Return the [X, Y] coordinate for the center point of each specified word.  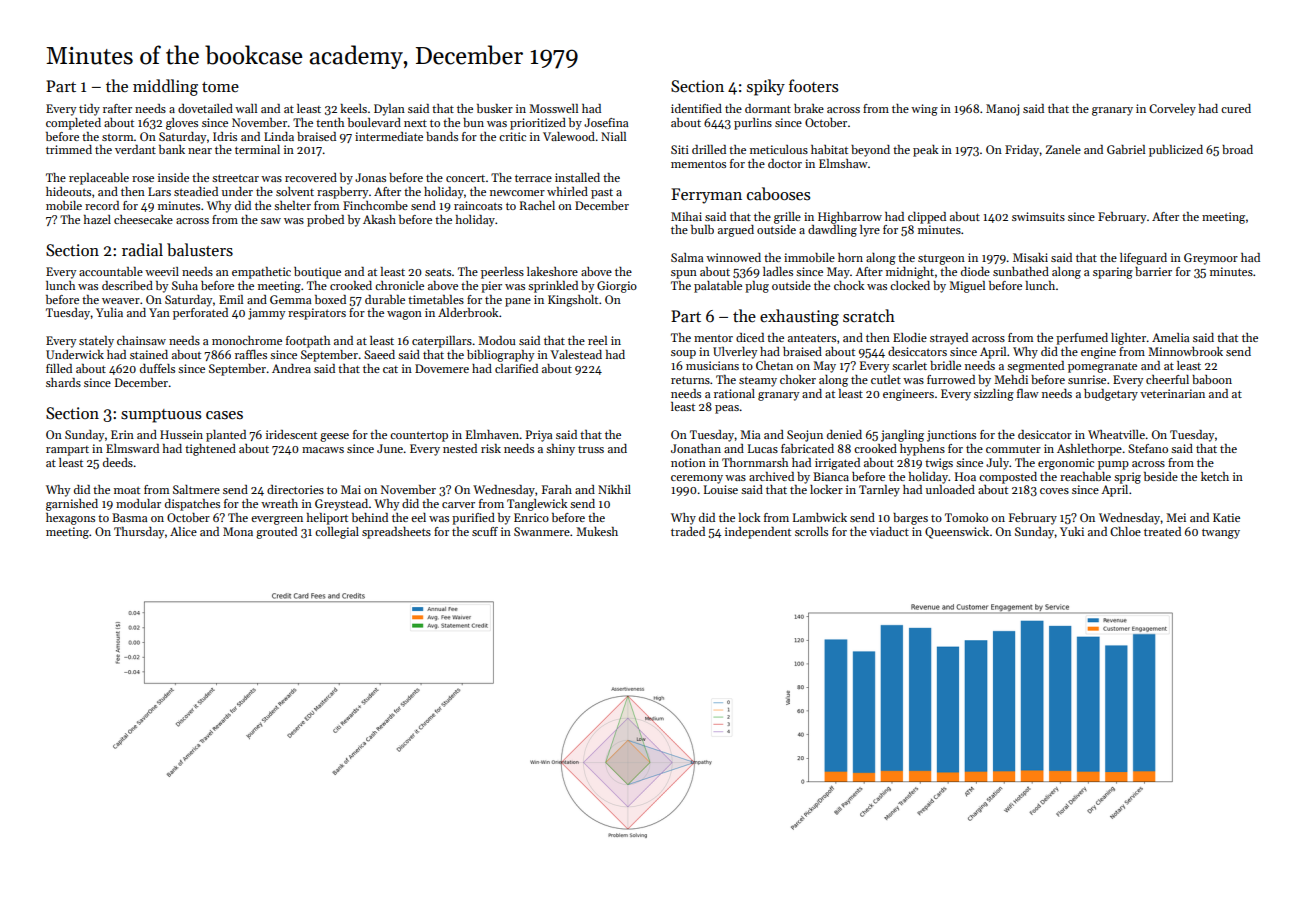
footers [813, 85]
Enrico [531, 517]
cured [1236, 108]
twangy [1221, 533]
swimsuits [1038, 216]
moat [127, 490]
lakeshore [552, 271]
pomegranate [1102, 367]
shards [63, 382]
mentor [713, 338]
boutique [317, 273]
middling [165, 87]
